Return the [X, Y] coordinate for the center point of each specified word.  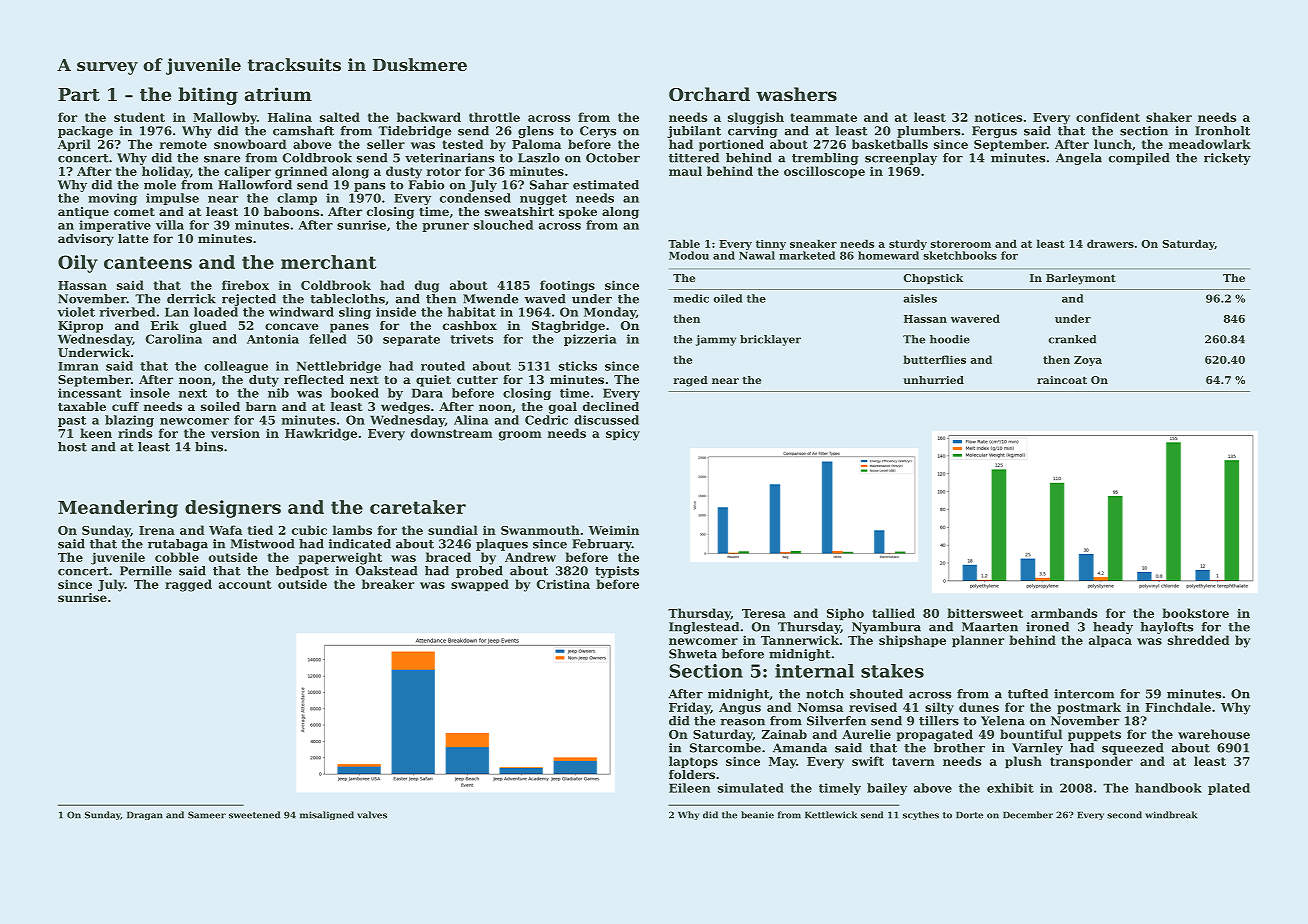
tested [463, 144]
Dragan [145, 815]
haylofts [1166, 628]
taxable [82, 406]
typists [617, 572]
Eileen [689, 788]
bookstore [1195, 613]
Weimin [613, 530]
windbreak [1171, 815]
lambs [352, 530]
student [139, 117]
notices [998, 117]
